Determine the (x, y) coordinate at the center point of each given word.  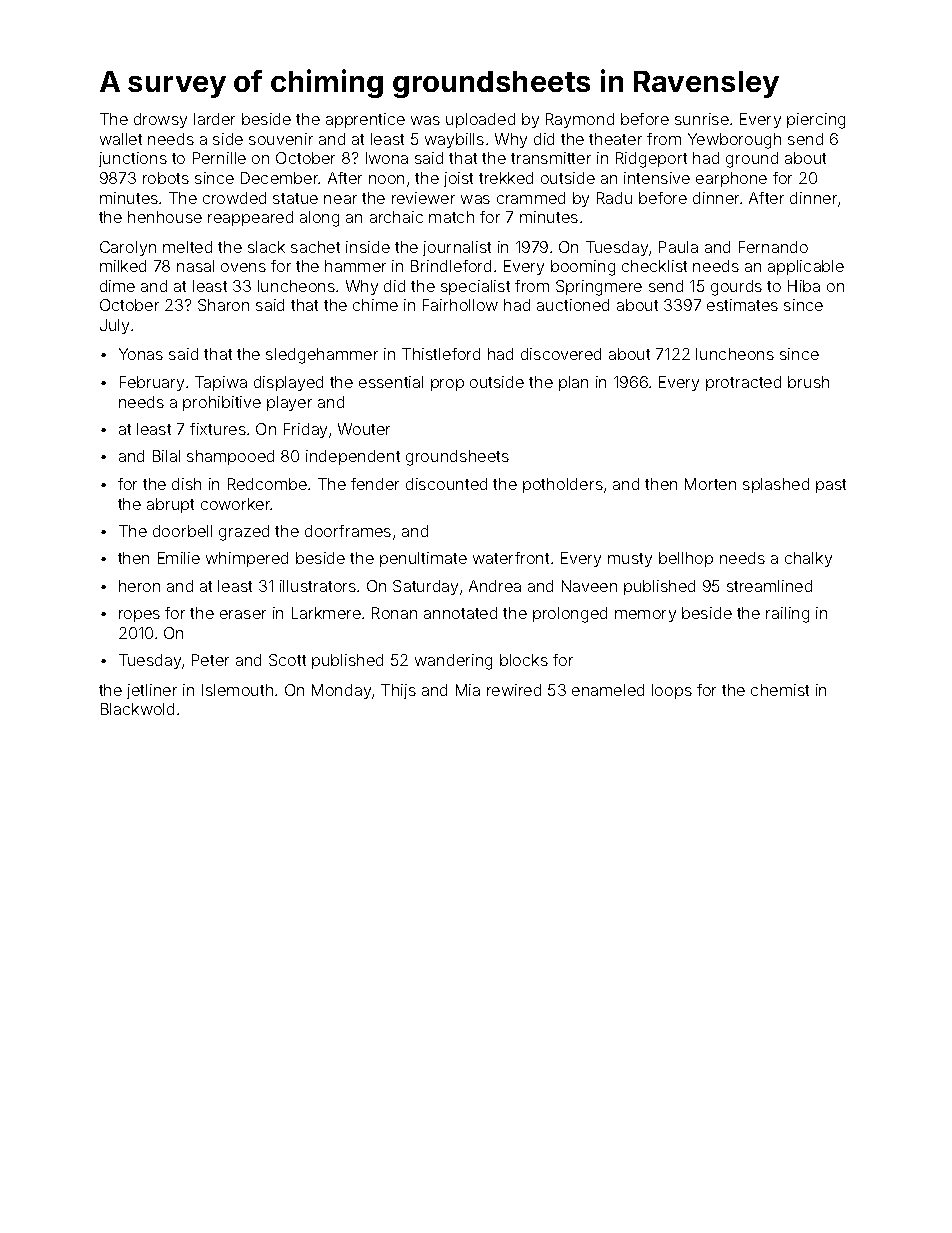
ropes (139, 616)
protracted (743, 383)
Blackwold (137, 709)
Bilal (166, 456)
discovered (561, 354)
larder (214, 119)
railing (787, 615)
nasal (195, 266)
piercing (816, 121)
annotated (460, 613)
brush (808, 382)
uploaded (480, 120)
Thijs (398, 691)
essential (391, 382)
